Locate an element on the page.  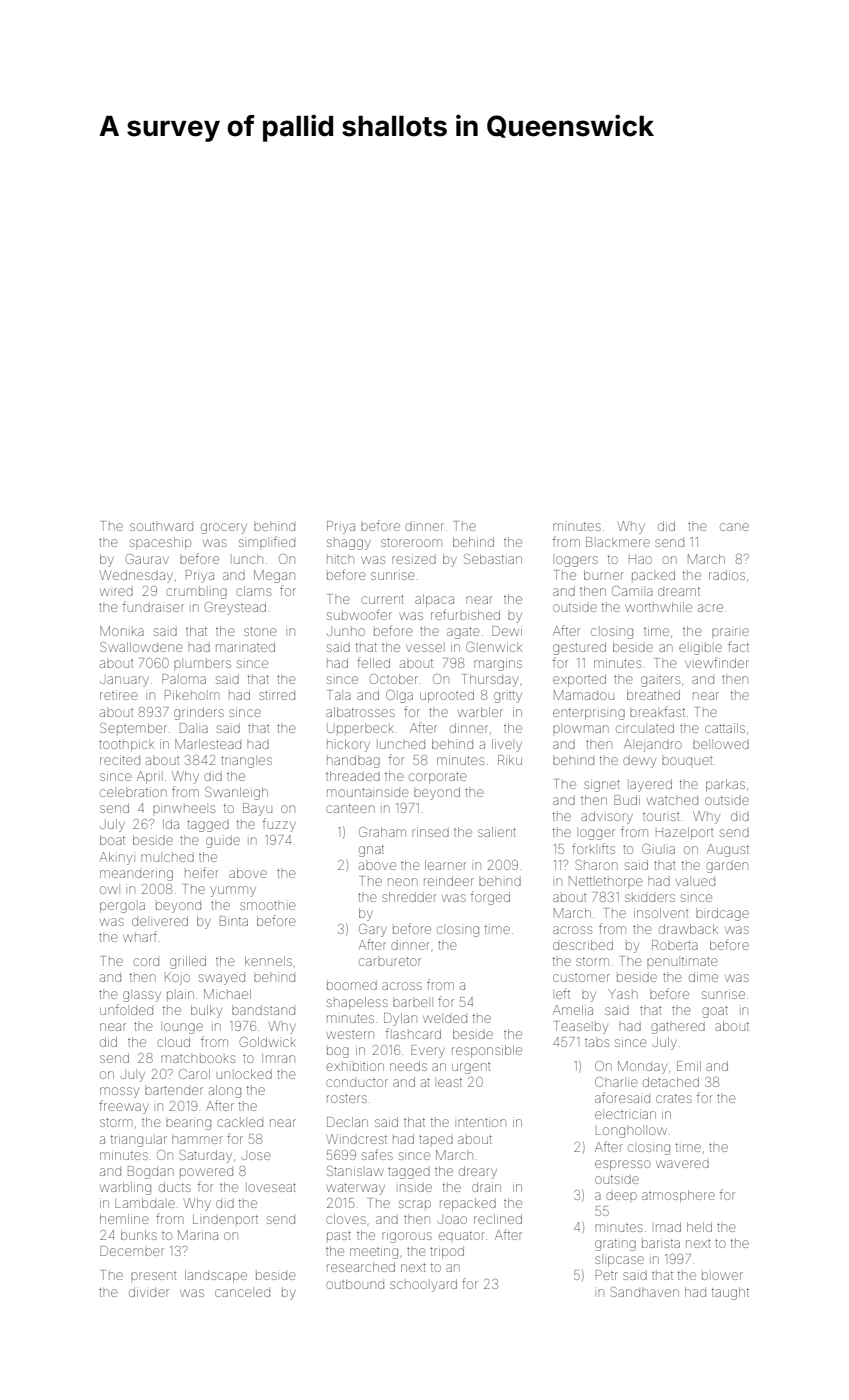
goat is located at coordinates (715, 1012).
